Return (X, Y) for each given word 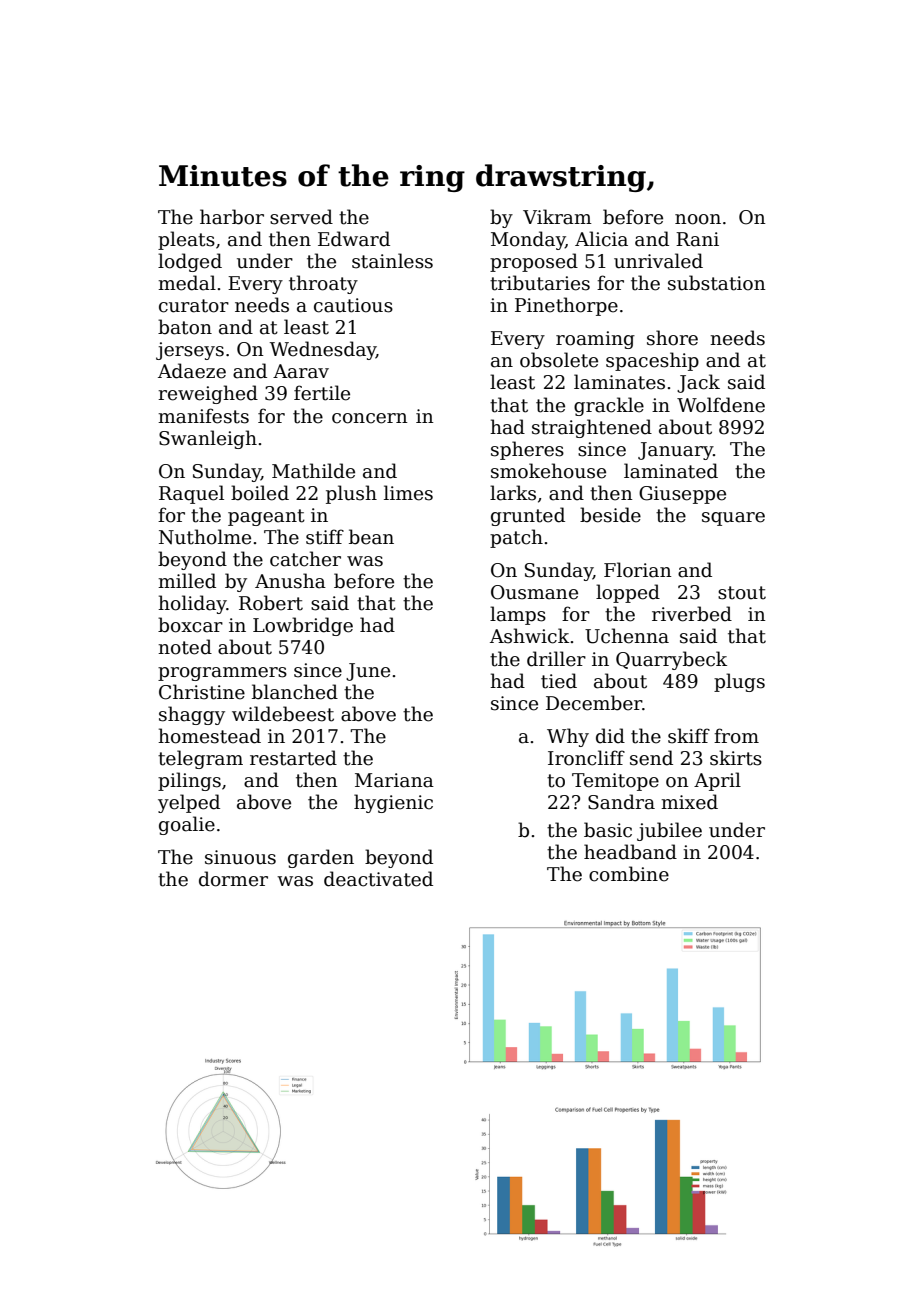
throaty (323, 284)
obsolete (559, 360)
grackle (609, 406)
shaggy (192, 715)
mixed (689, 802)
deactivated (378, 879)
